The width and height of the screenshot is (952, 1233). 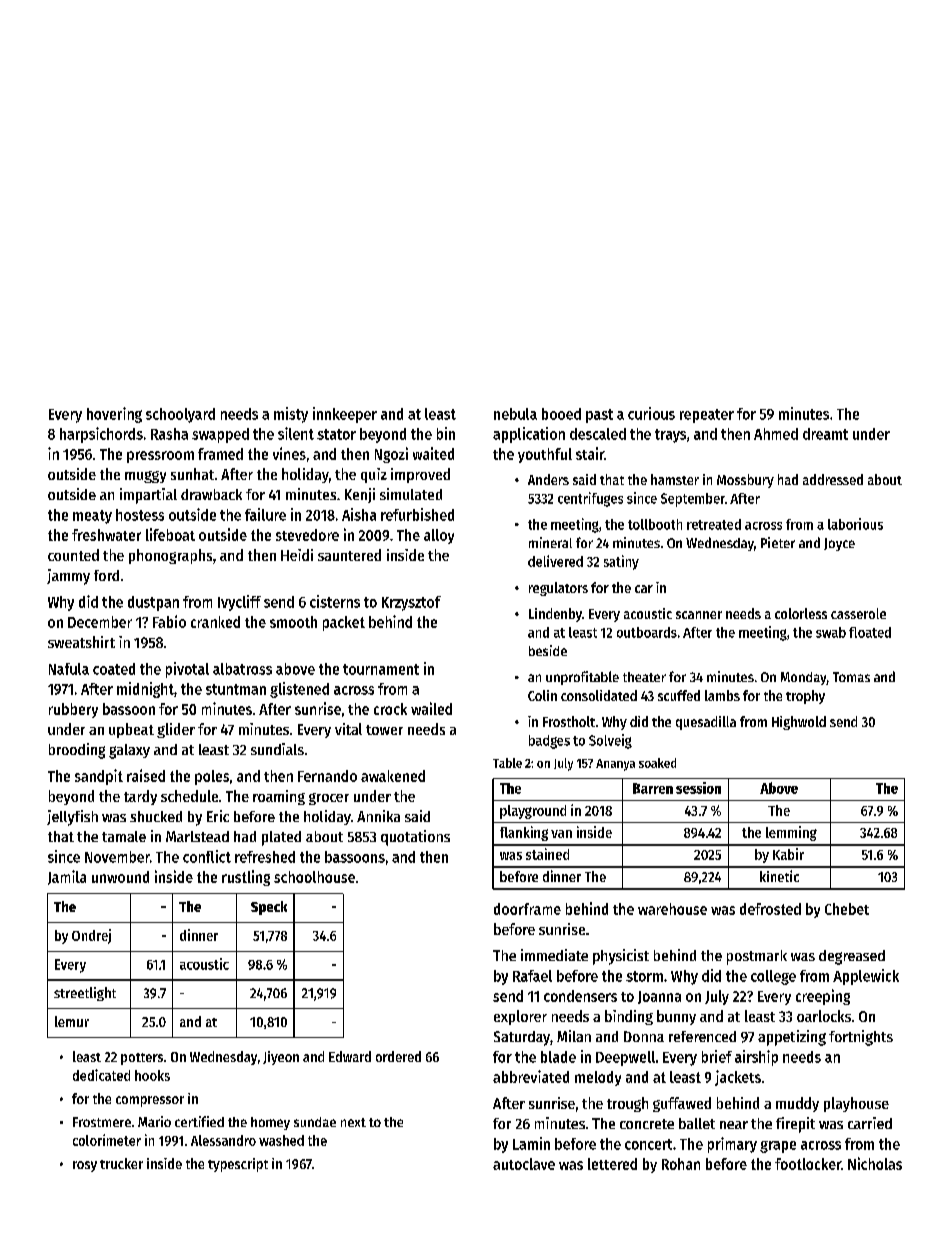 What do you see at coordinates (121, 1163) in the screenshot?
I see `trucker` at bounding box center [121, 1163].
